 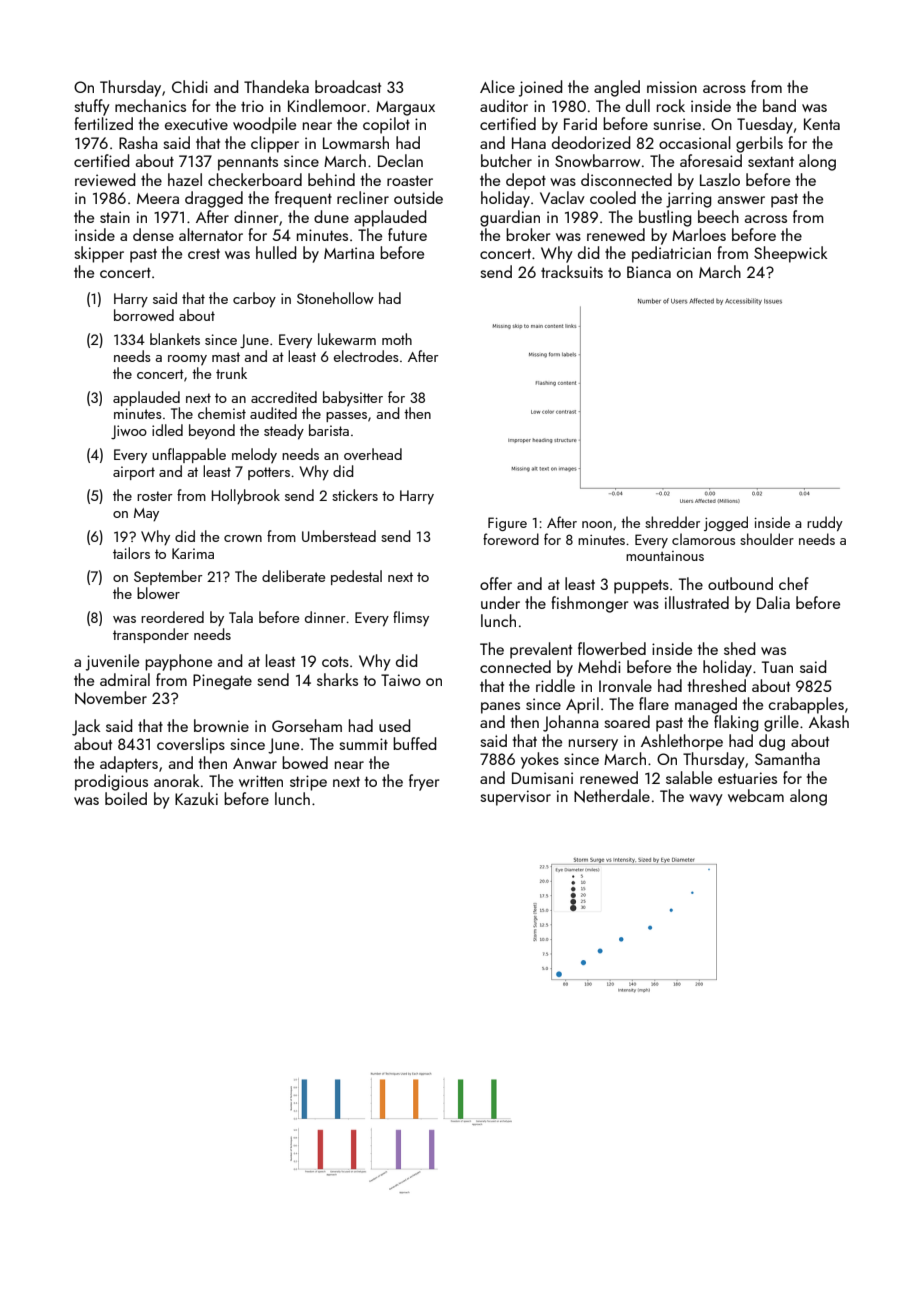 I want to click on answer, so click(x=741, y=200).
